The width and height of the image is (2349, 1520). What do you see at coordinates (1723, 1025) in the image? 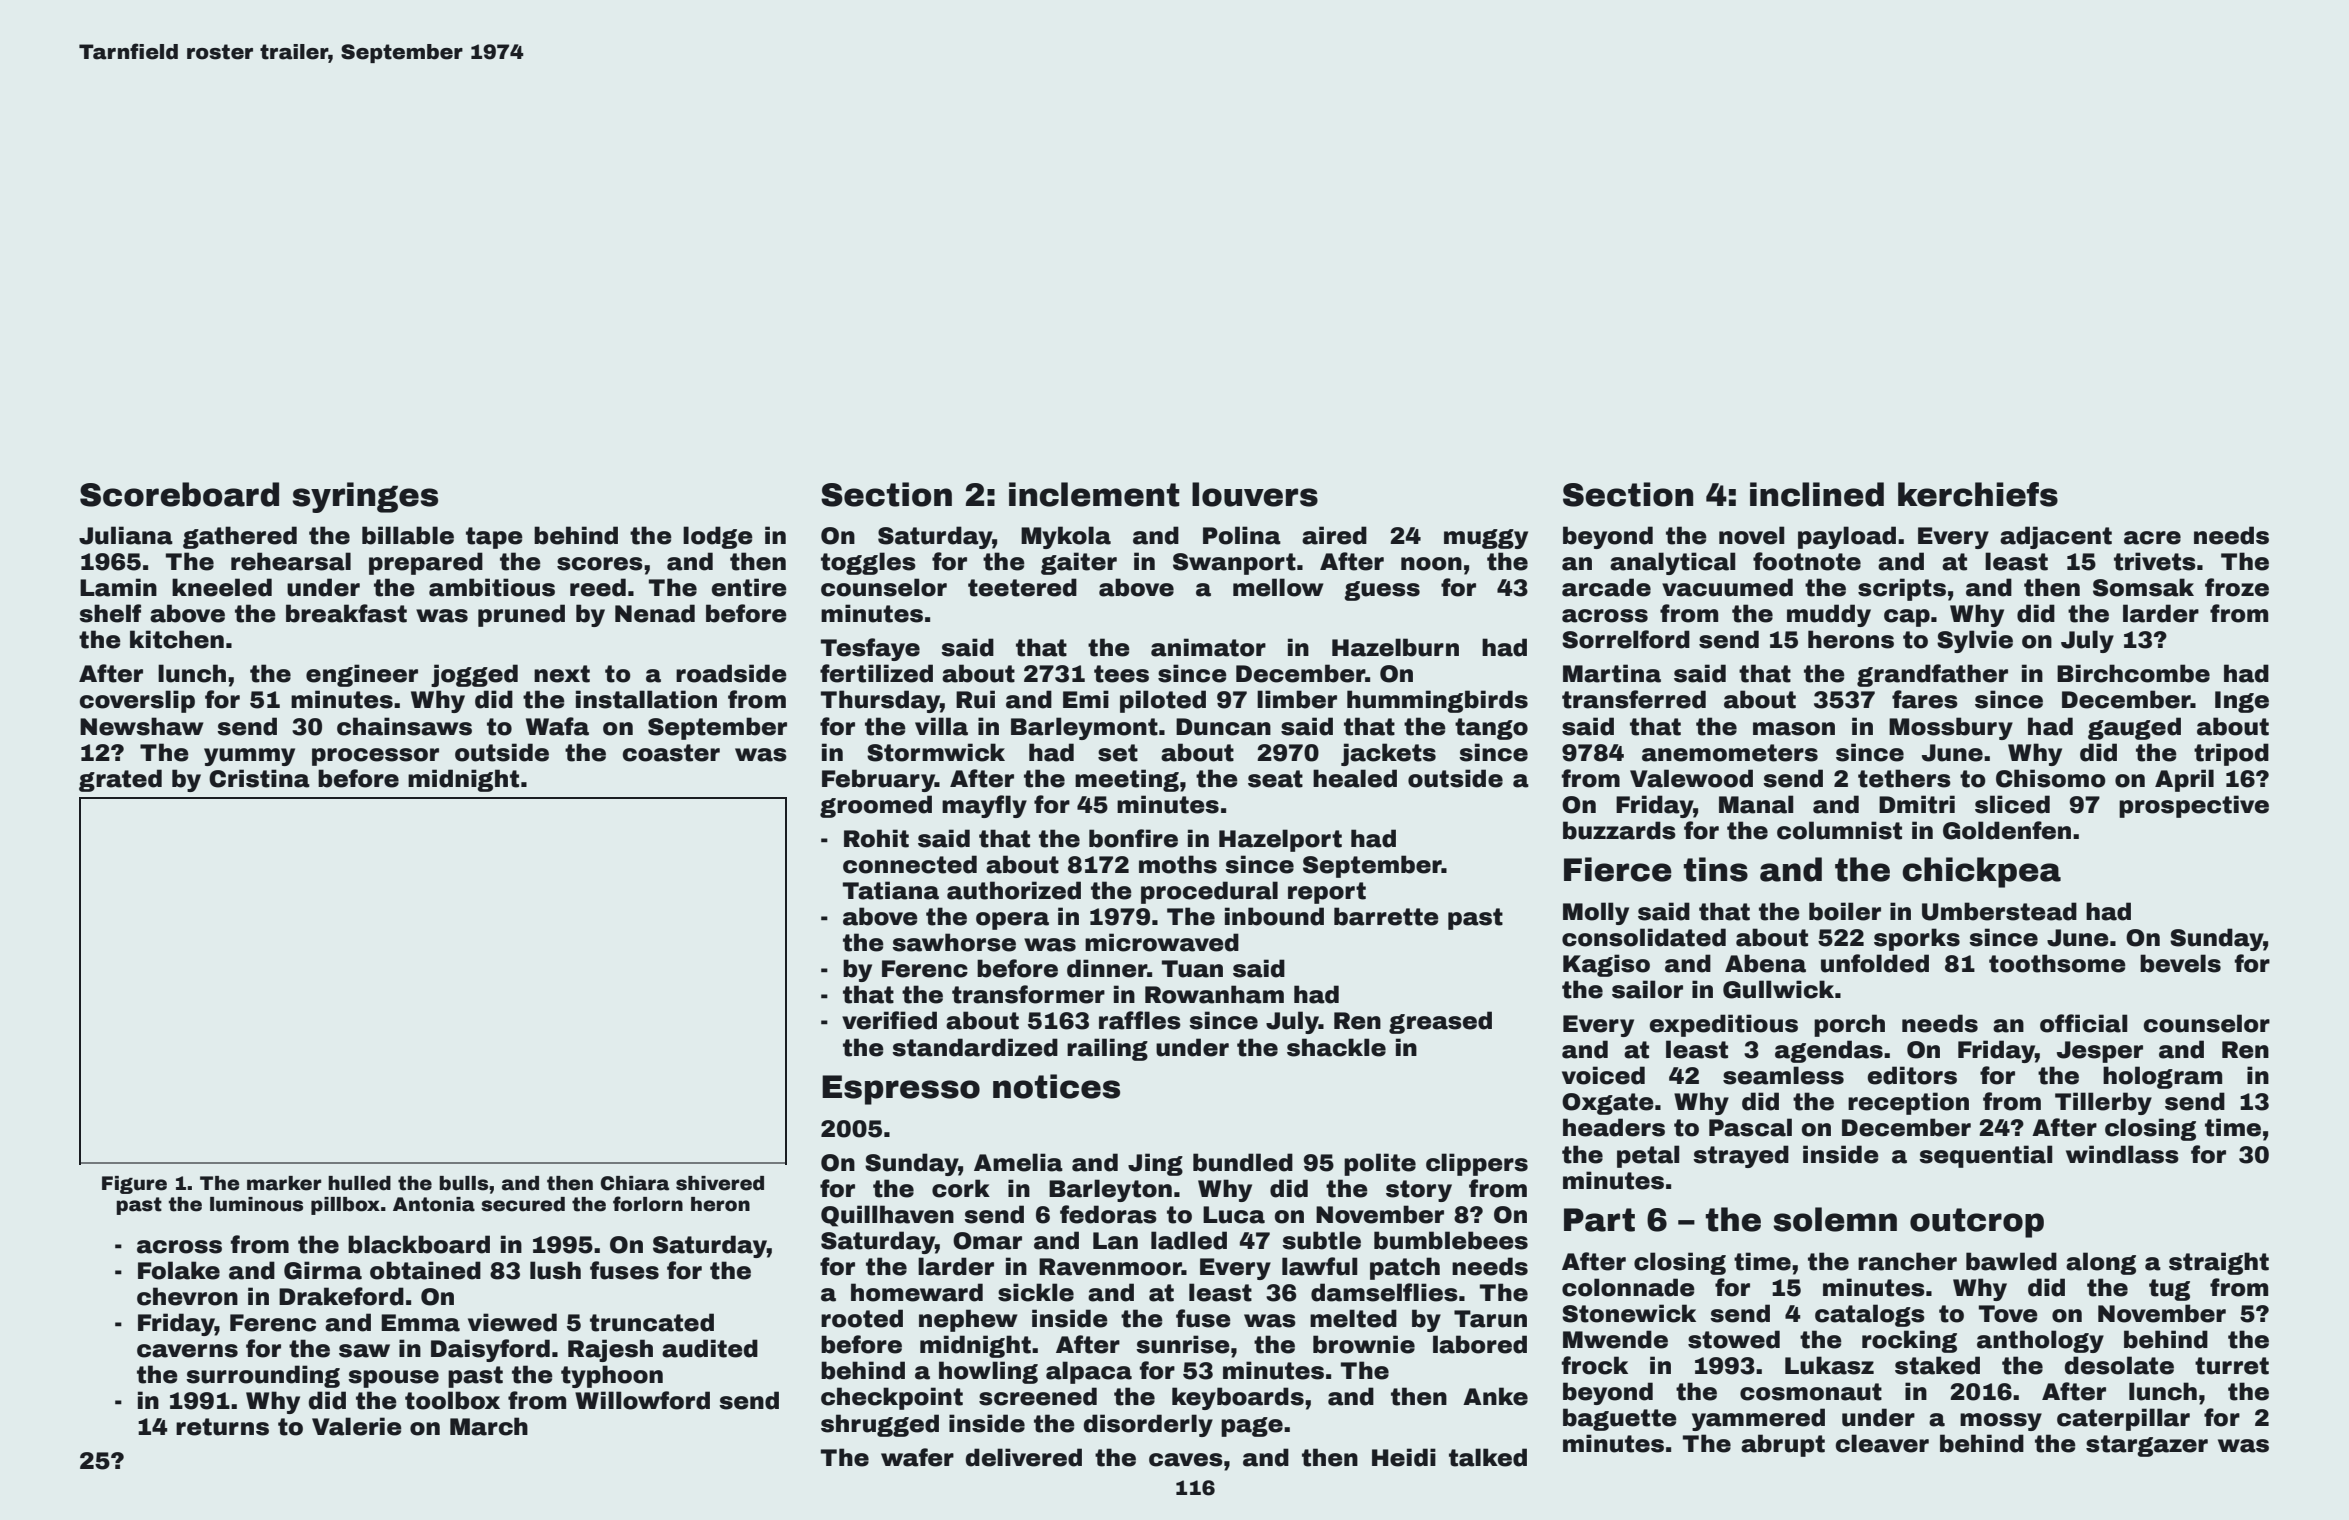
I see `expeditious` at bounding box center [1723, 1025].
